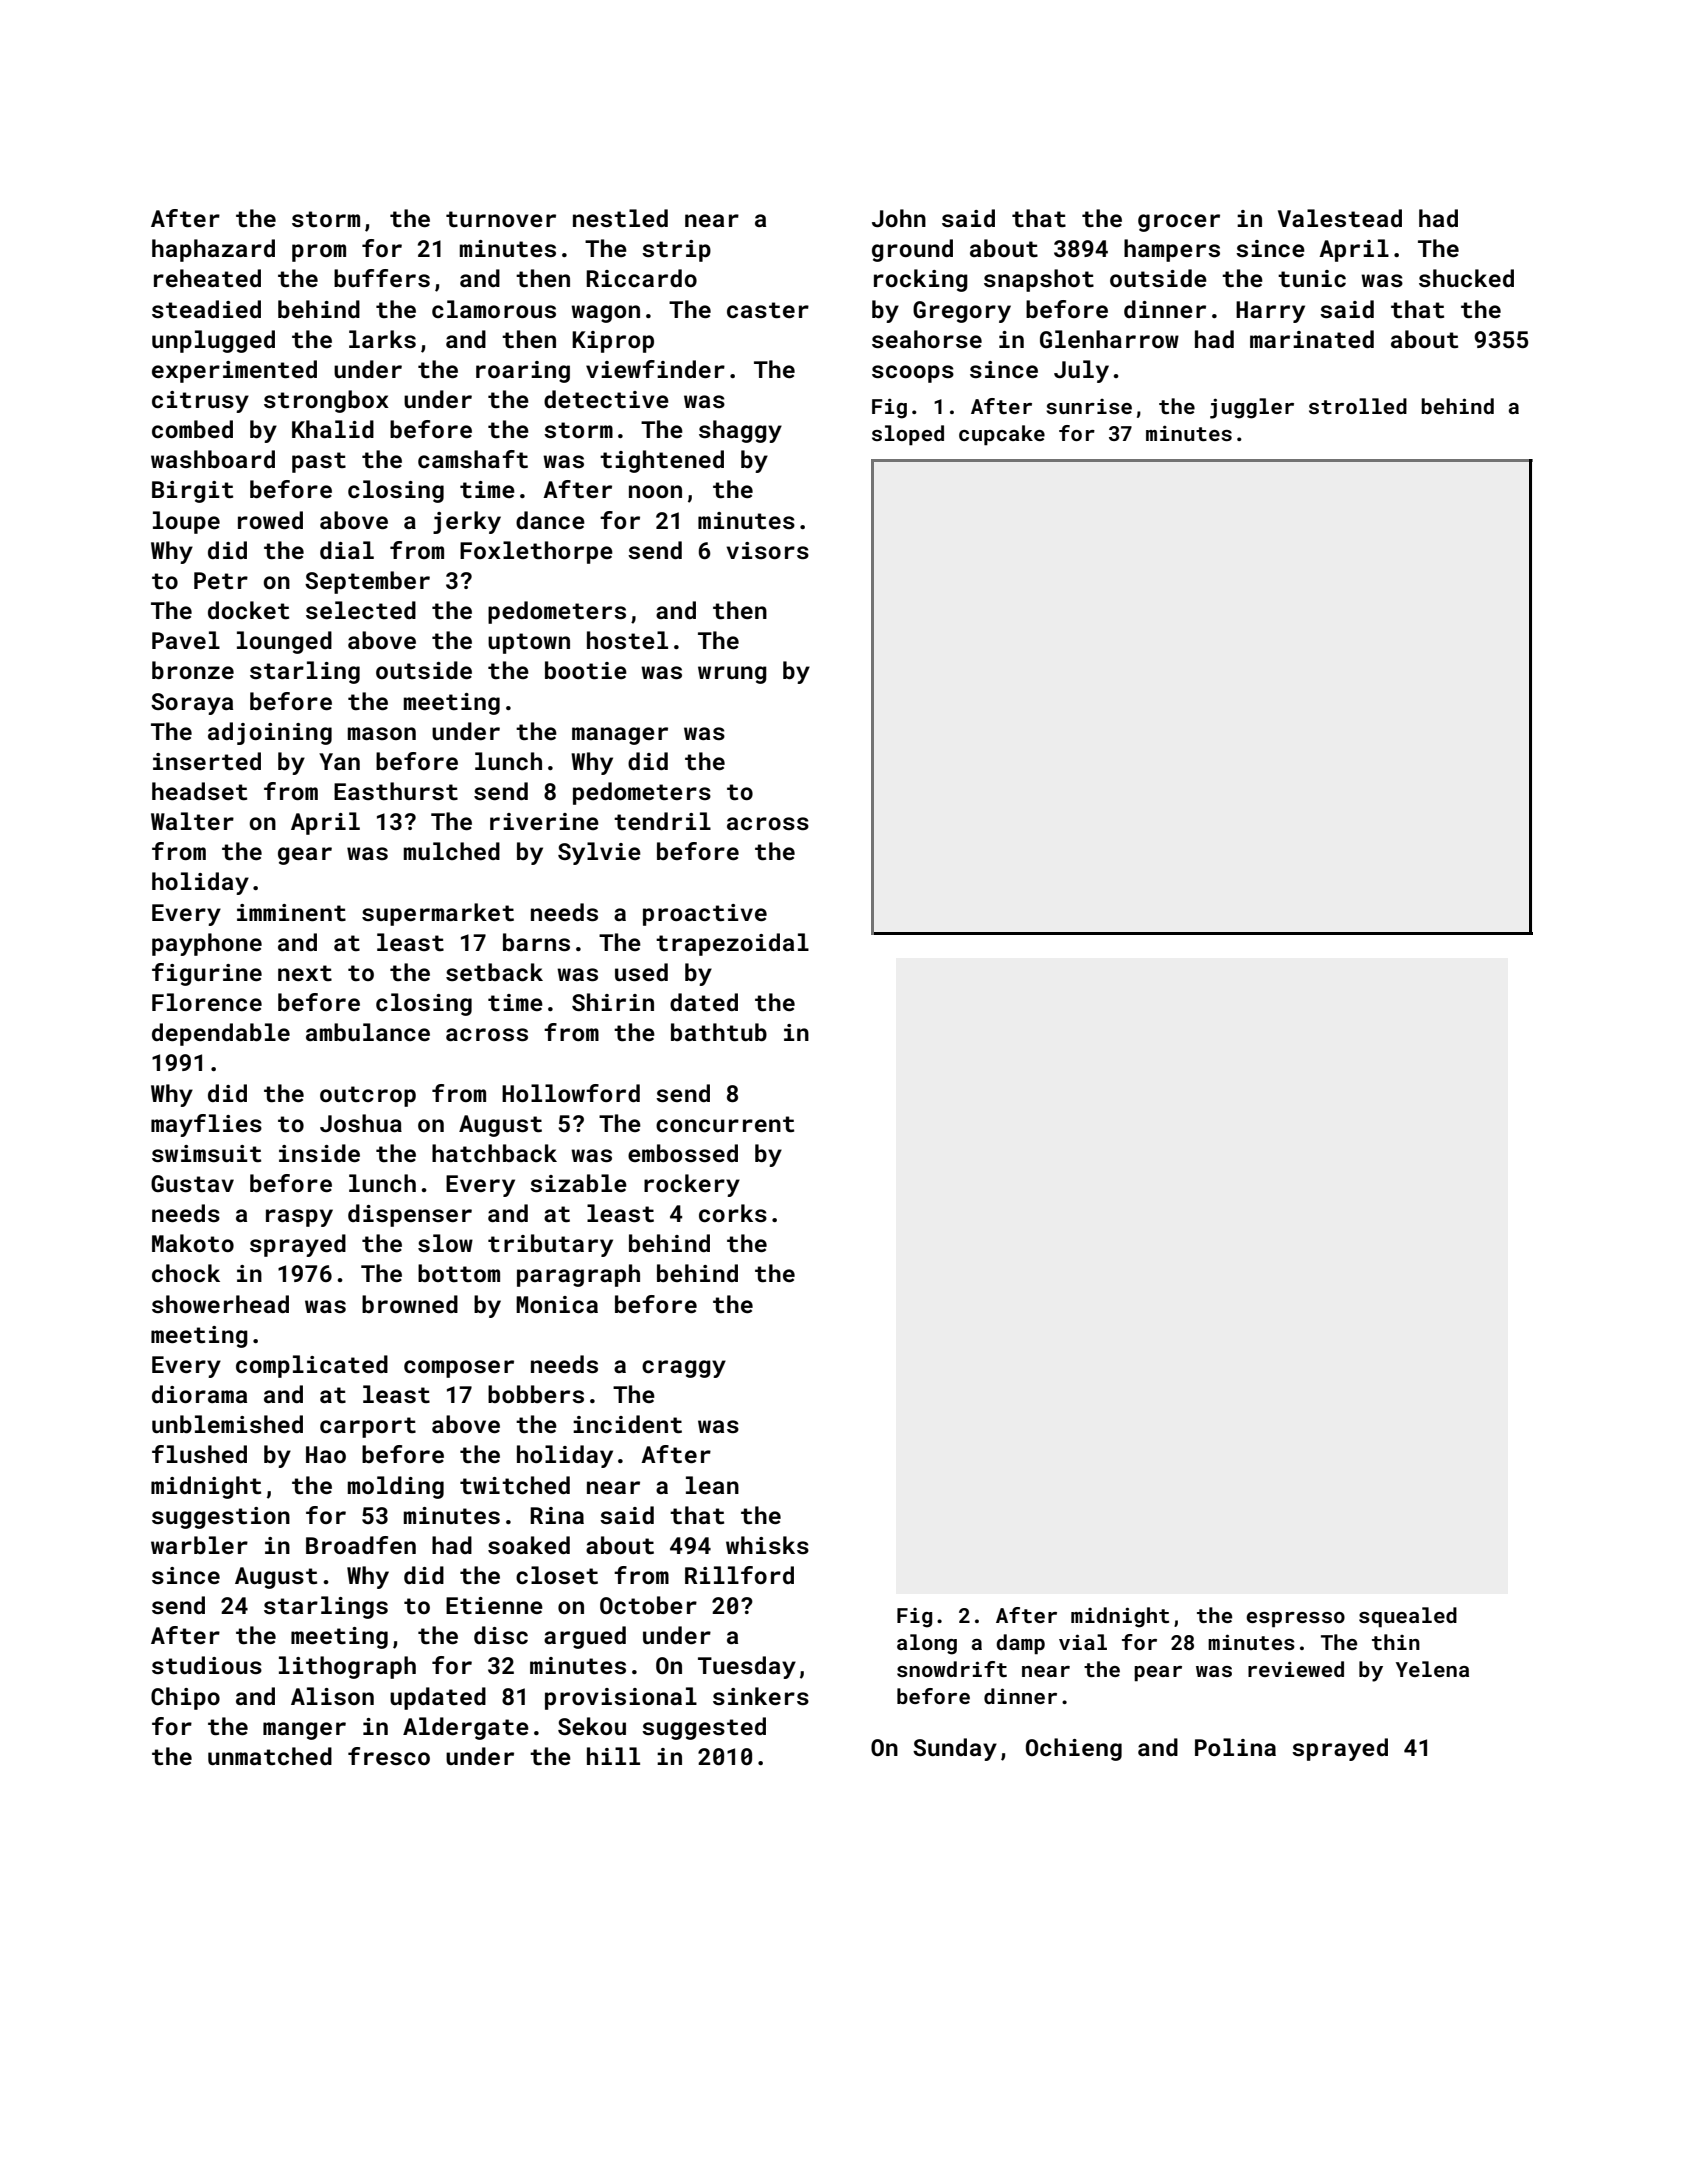 The height and width of the screenshot is (2178, 1683). Describe the element at coordinates (705, 915) in the screenshot. I see `proactive` at that location.
